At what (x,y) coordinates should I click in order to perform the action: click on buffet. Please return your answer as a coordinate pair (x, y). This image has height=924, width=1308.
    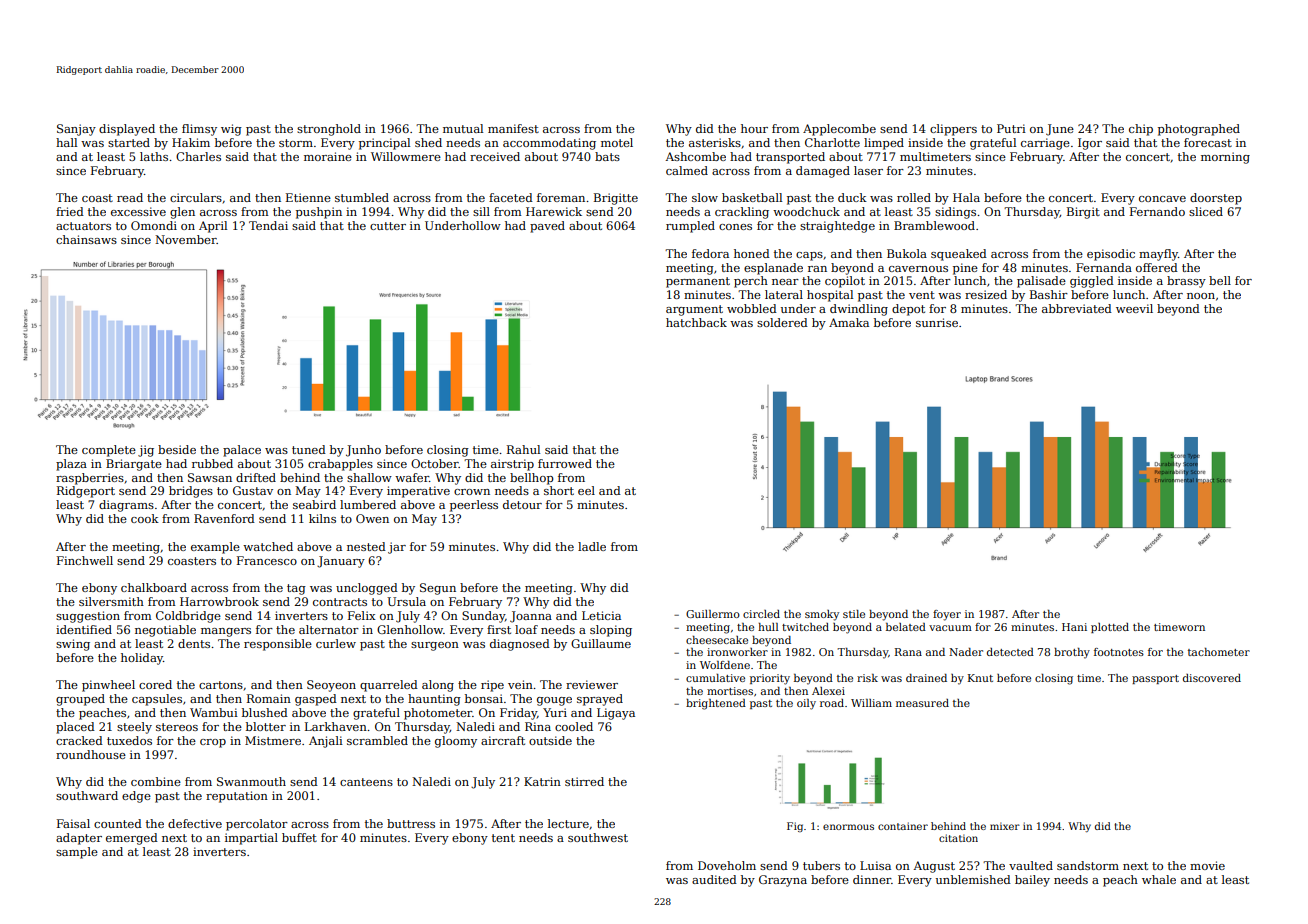
    Looking at the image, I should click on (299, 837).
